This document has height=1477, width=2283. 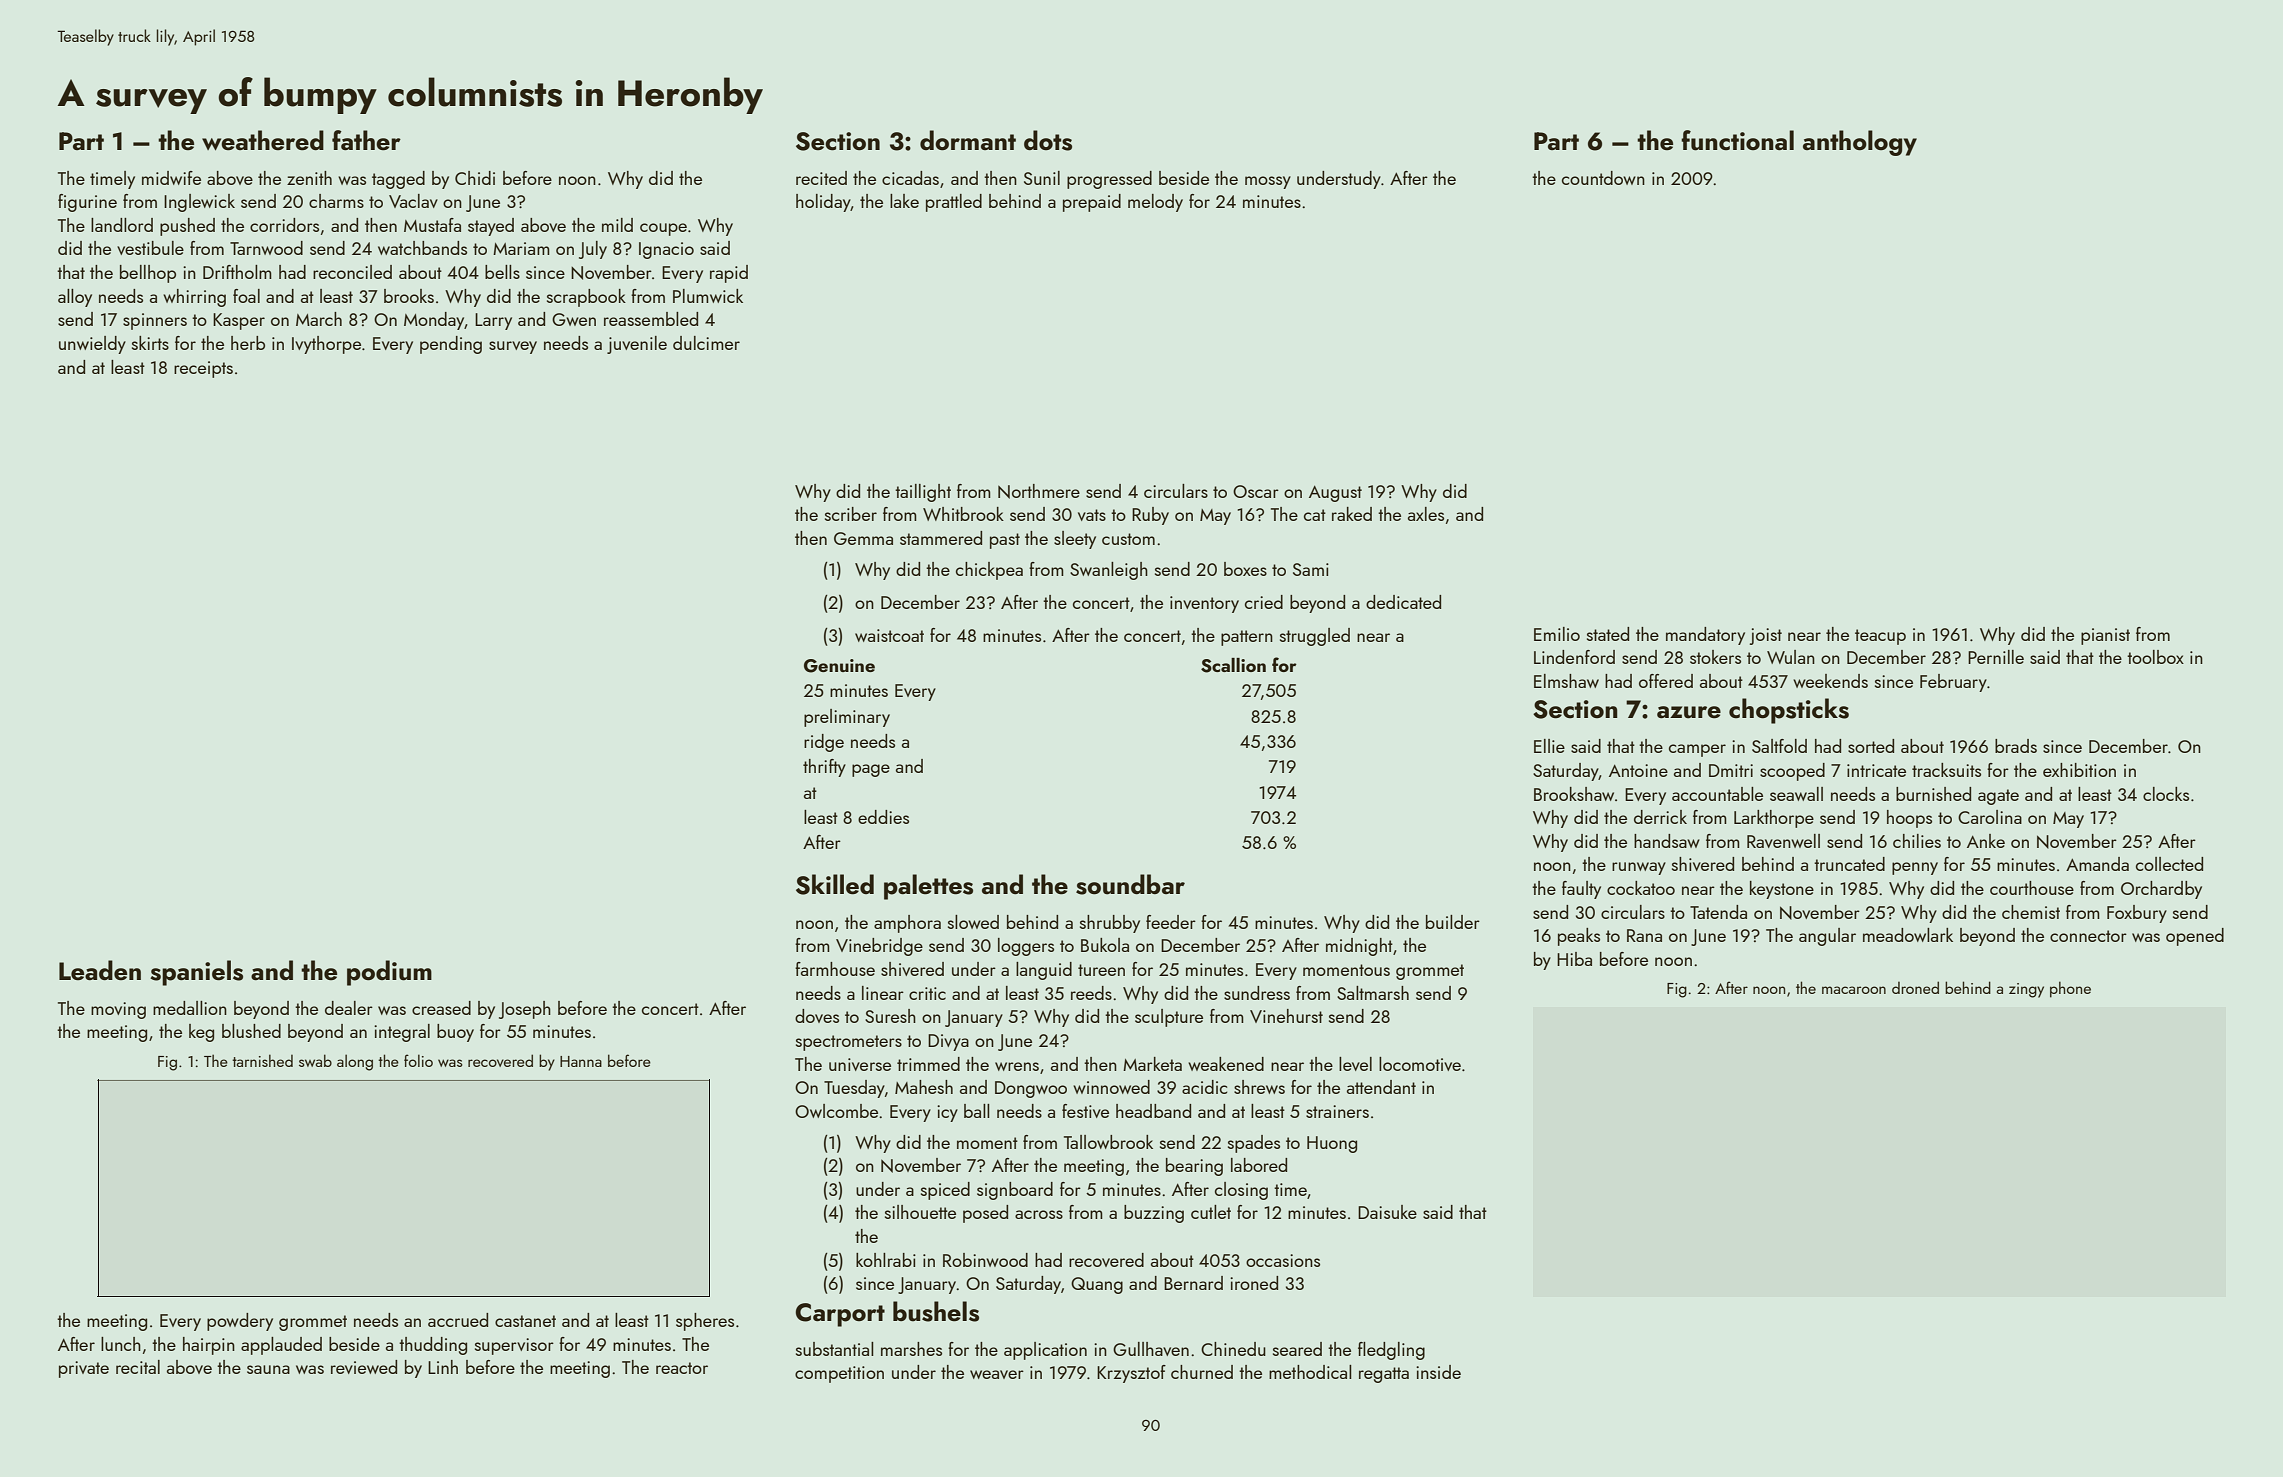 I want to click on dormant, so click(x=968, y=140).
